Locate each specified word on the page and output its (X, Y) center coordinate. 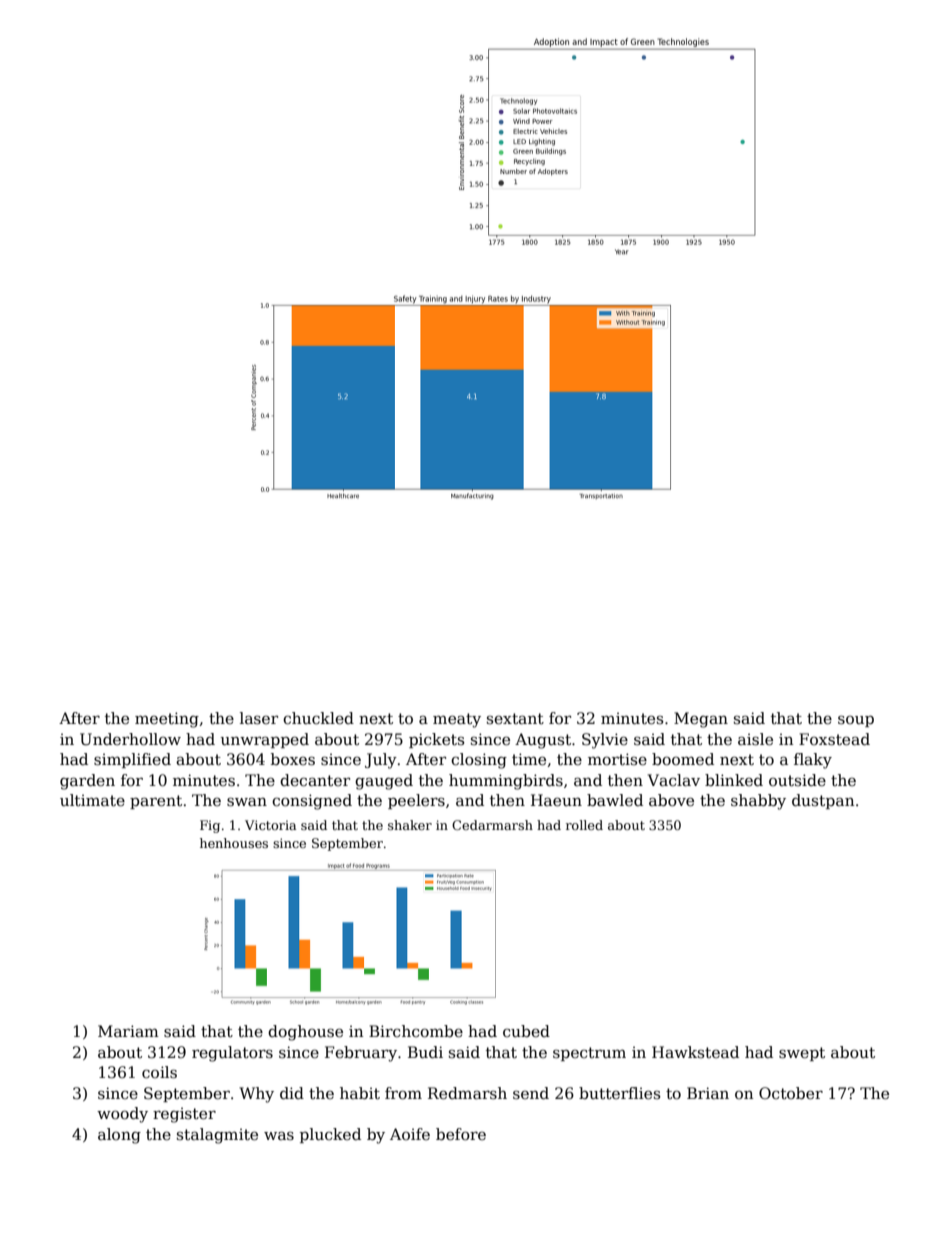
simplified (132, 760)
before (461, 1134)
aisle (755, 739)
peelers (416, 801)
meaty (457, 720)
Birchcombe (416, 1031)
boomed (683, 759)
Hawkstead (695, 1052)
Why (256, 1095)
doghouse (305, 1033)
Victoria (270, 825)
